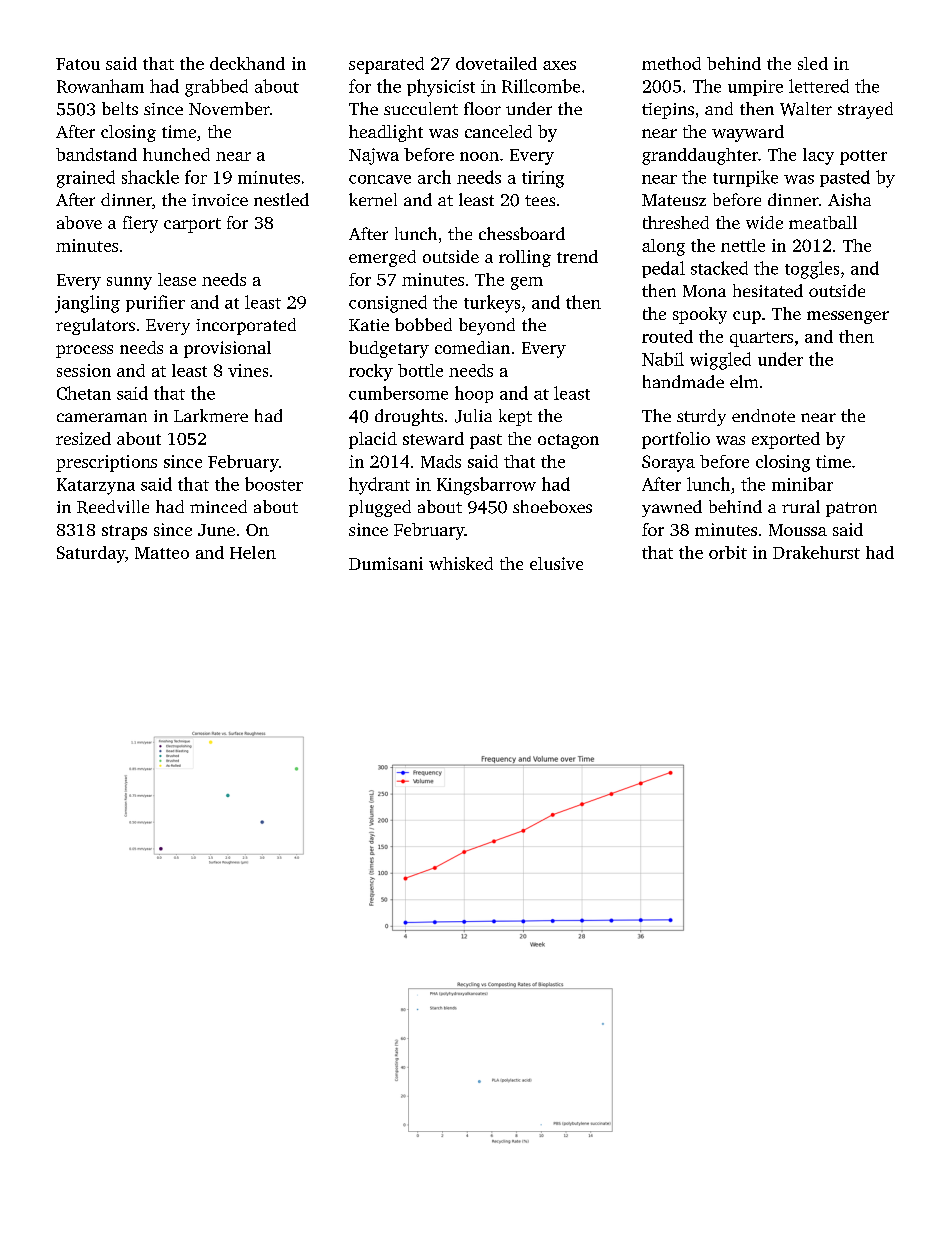 Image resolution: width=952 pixels, height=1233 pixels. I want to click on endnote, so click(763, 415).
